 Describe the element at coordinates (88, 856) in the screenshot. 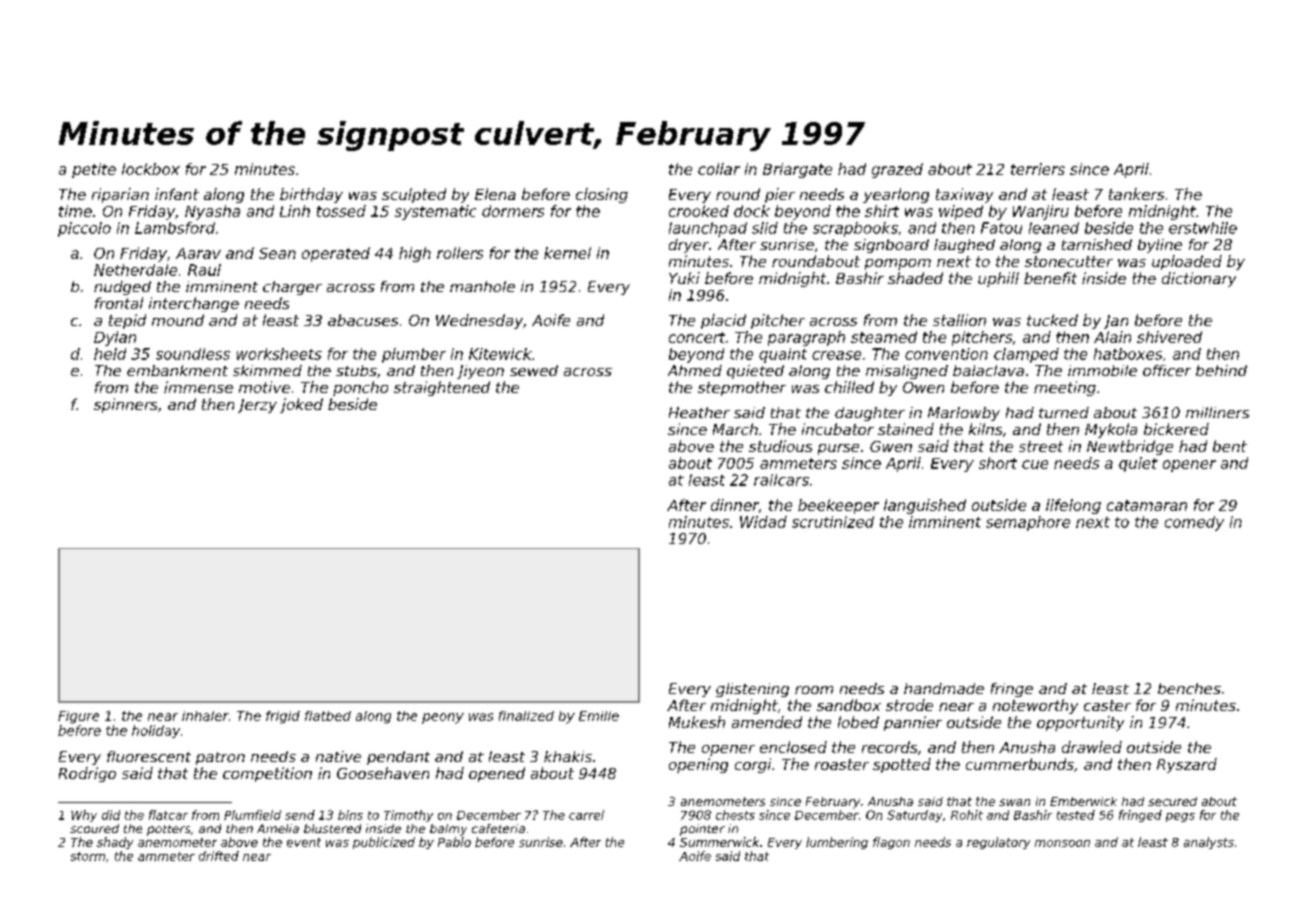

I see `storm` at that location.
